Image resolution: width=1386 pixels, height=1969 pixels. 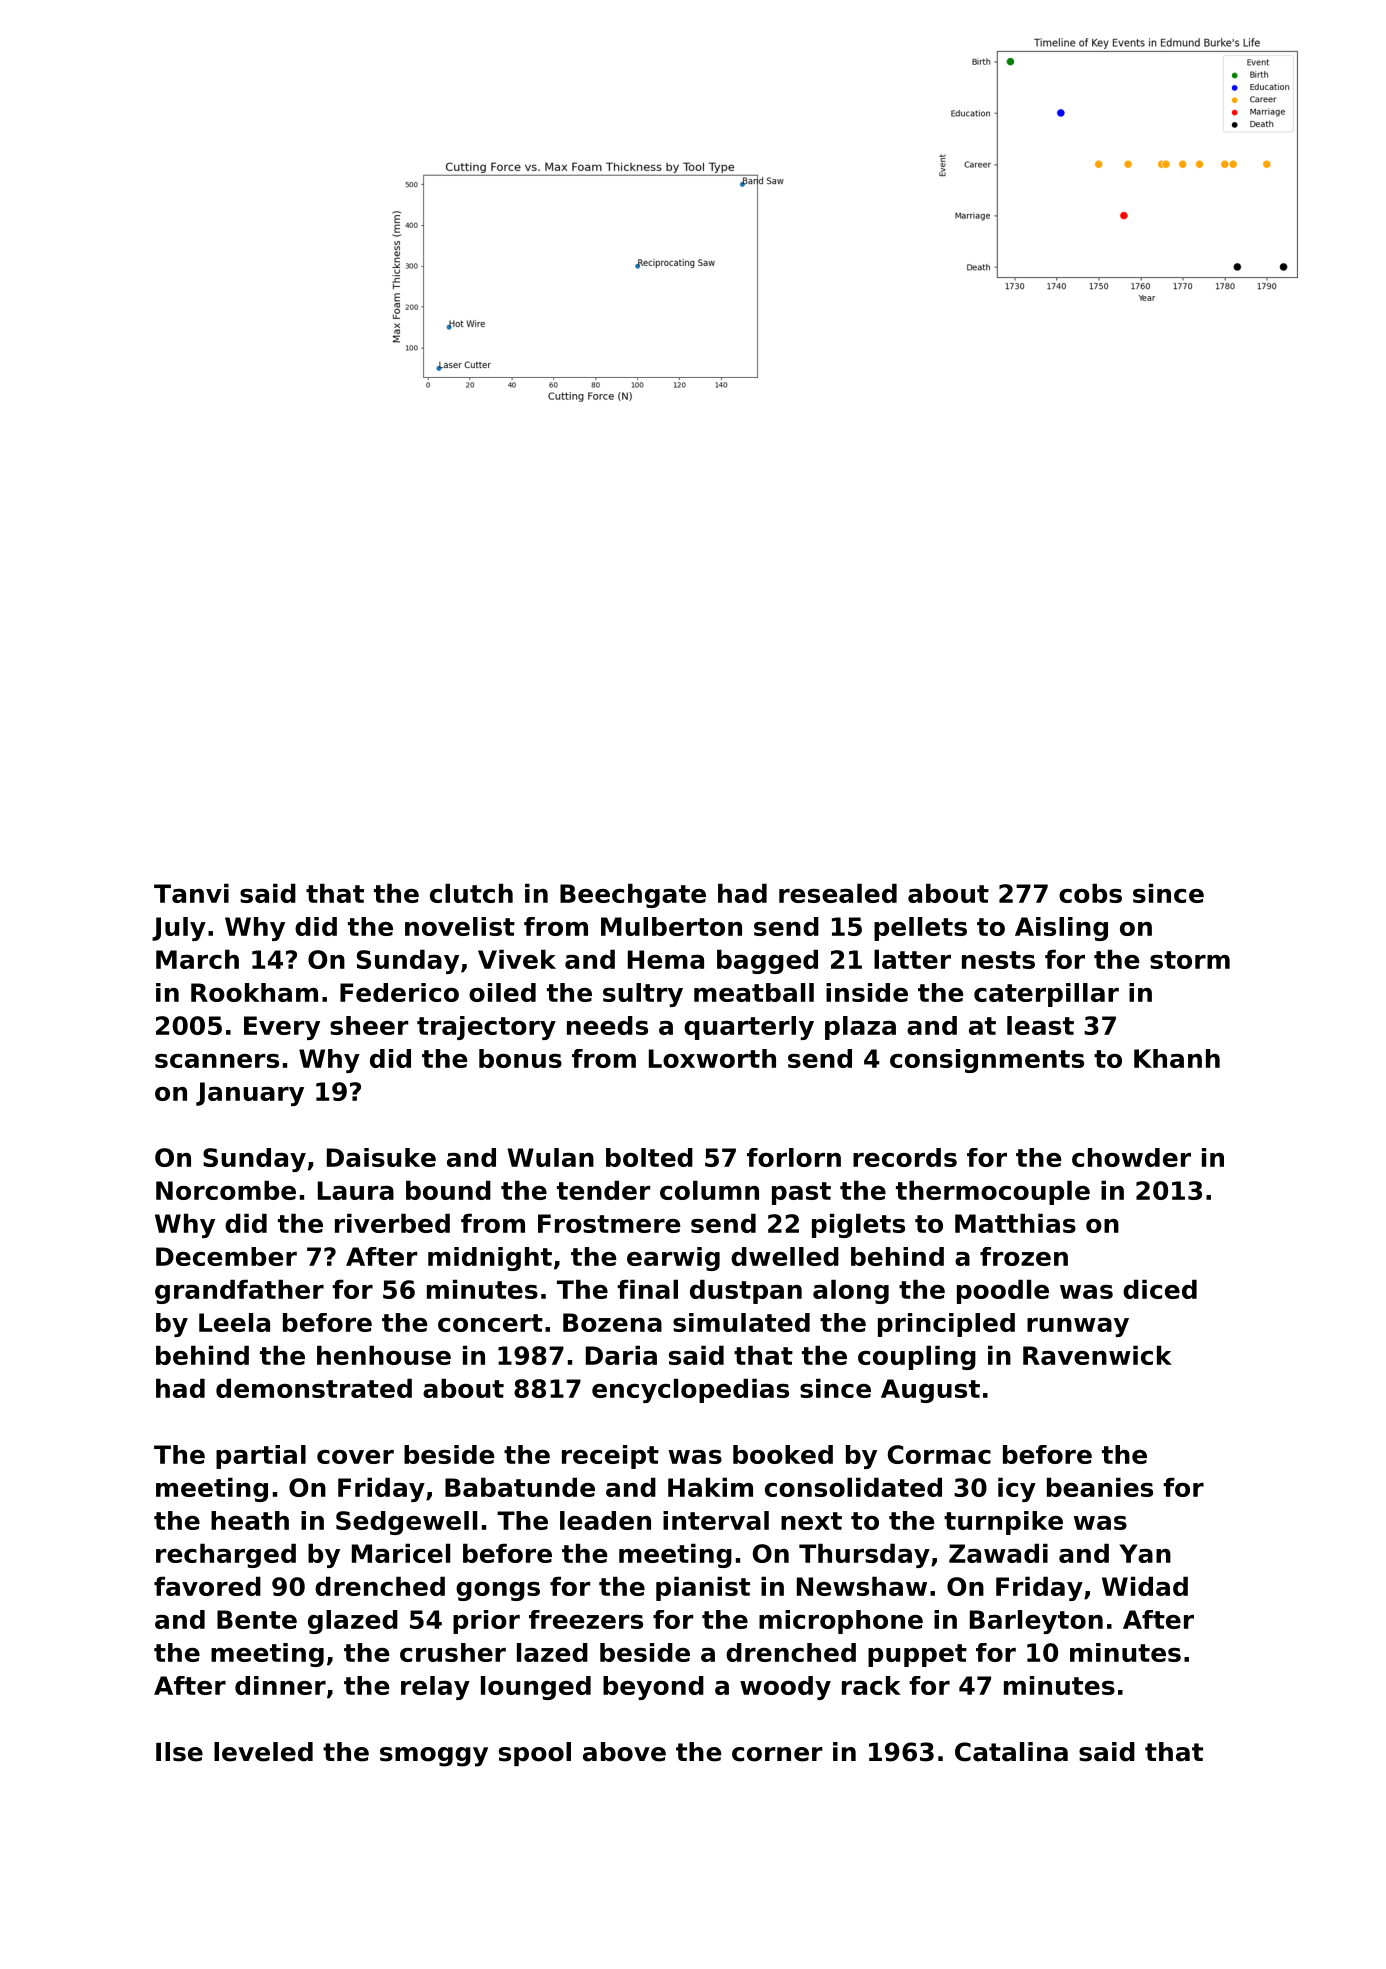 What do you see at coordinates (471, 893) in the screenshot?
I see `clutch` at bounding box center [471, 893].
